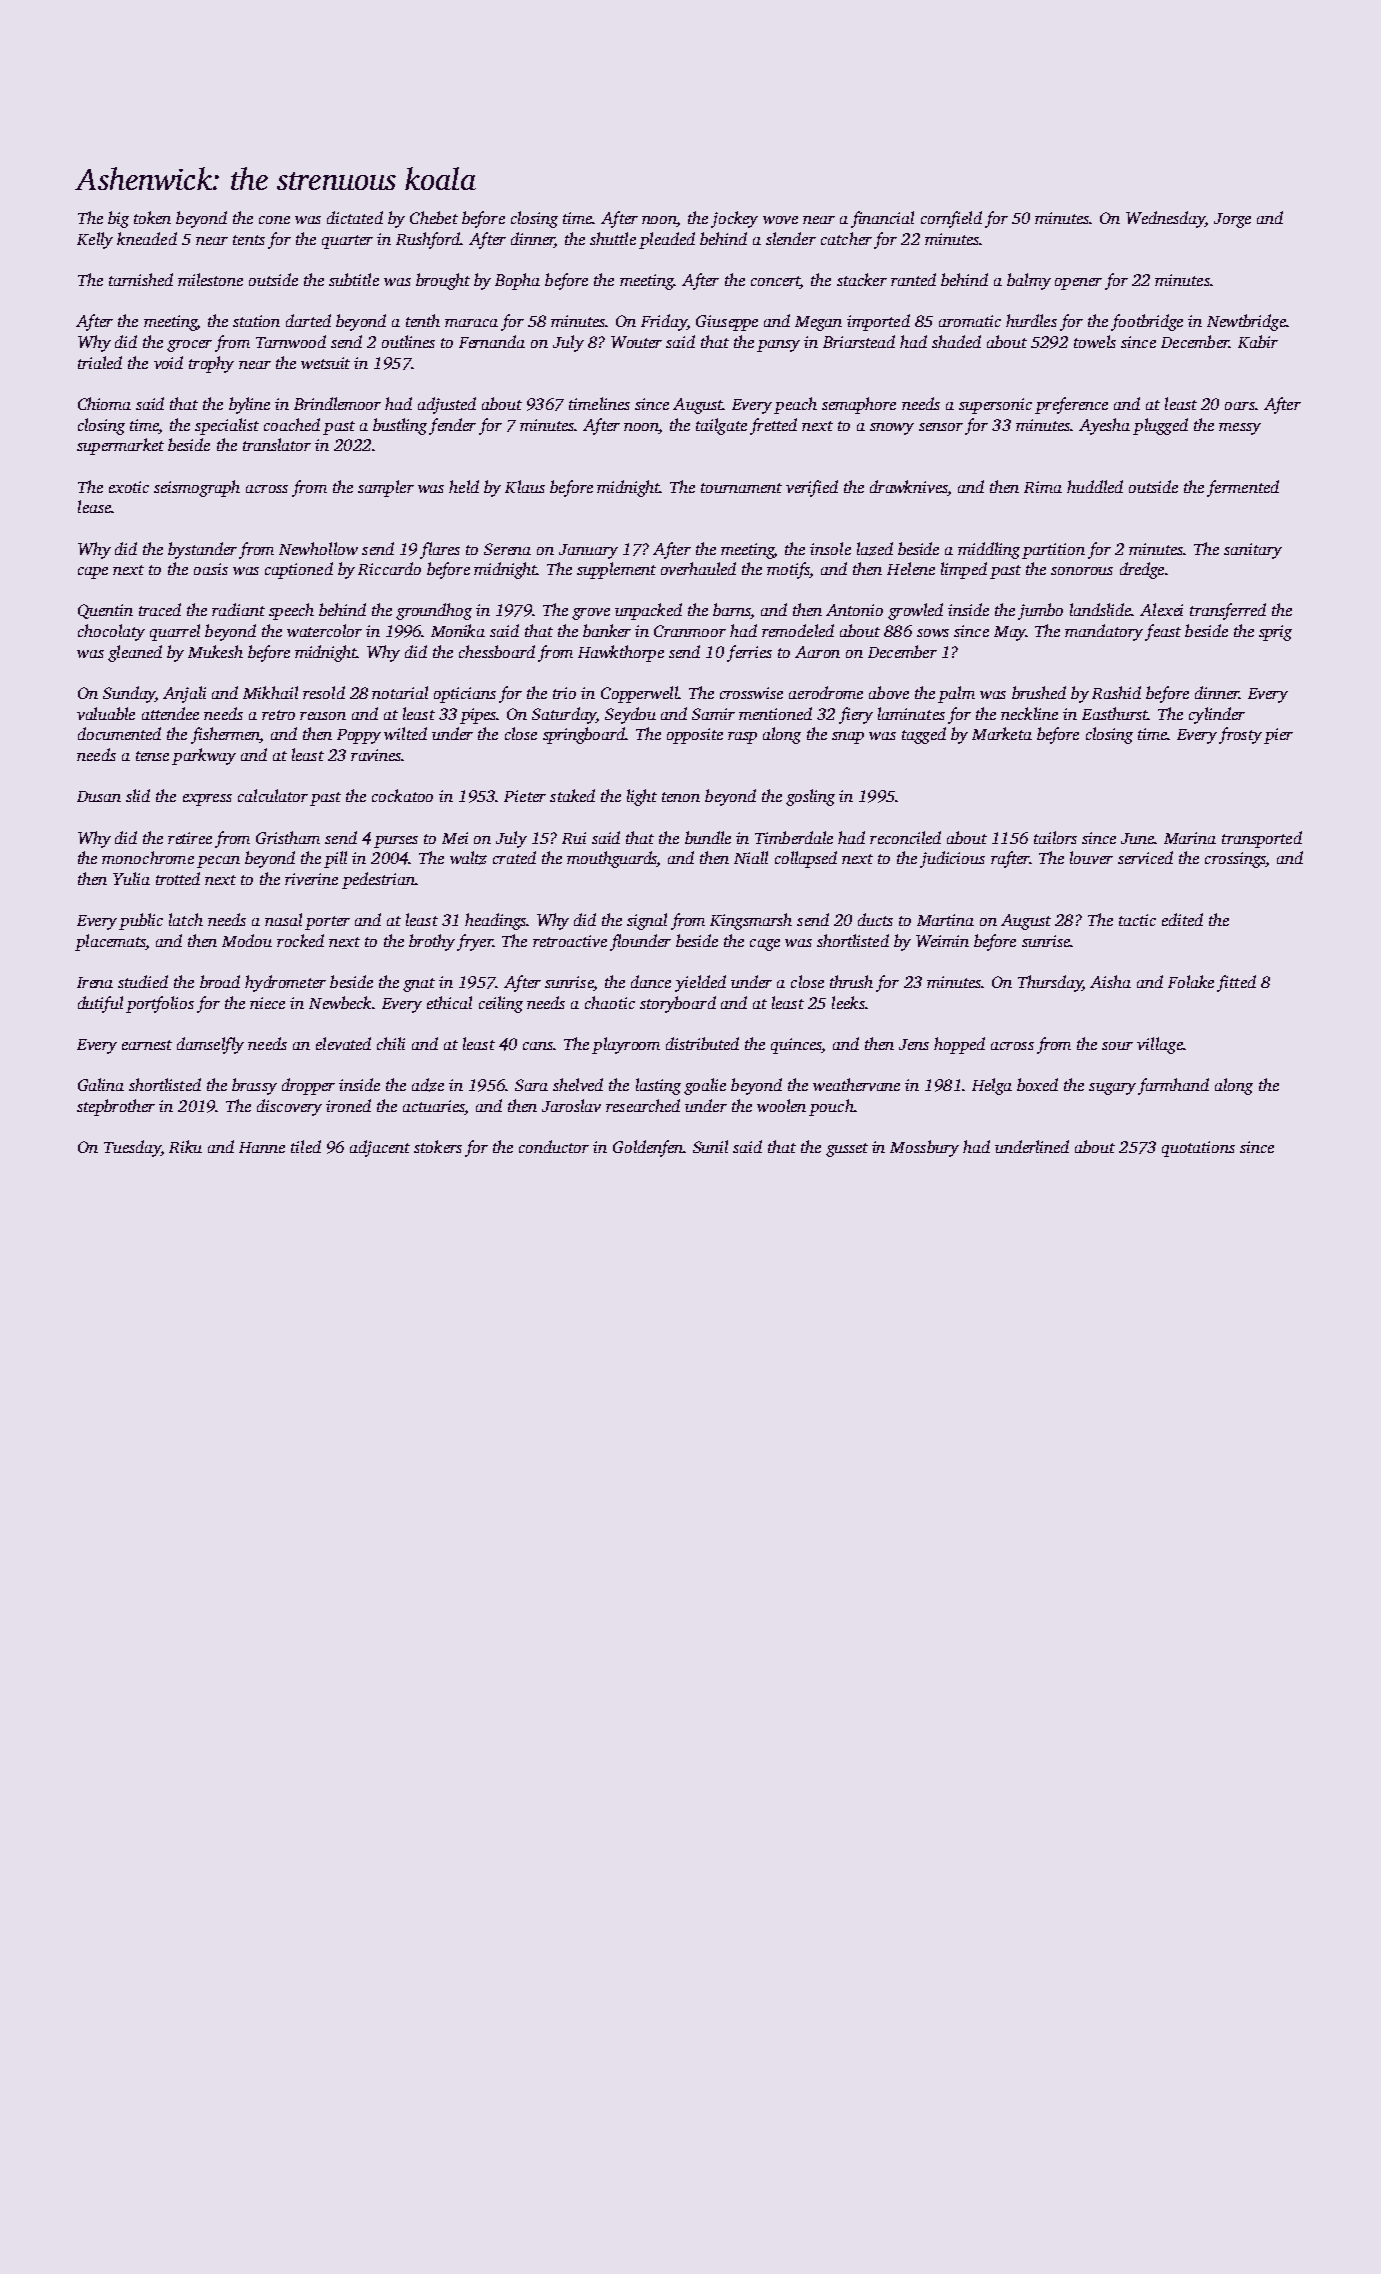 Image resolution: width=1381 pixels, height=2274 pixels. Describe the element at coordinates (197, 488) in the screenshot. I see `seismograph` at that location.
